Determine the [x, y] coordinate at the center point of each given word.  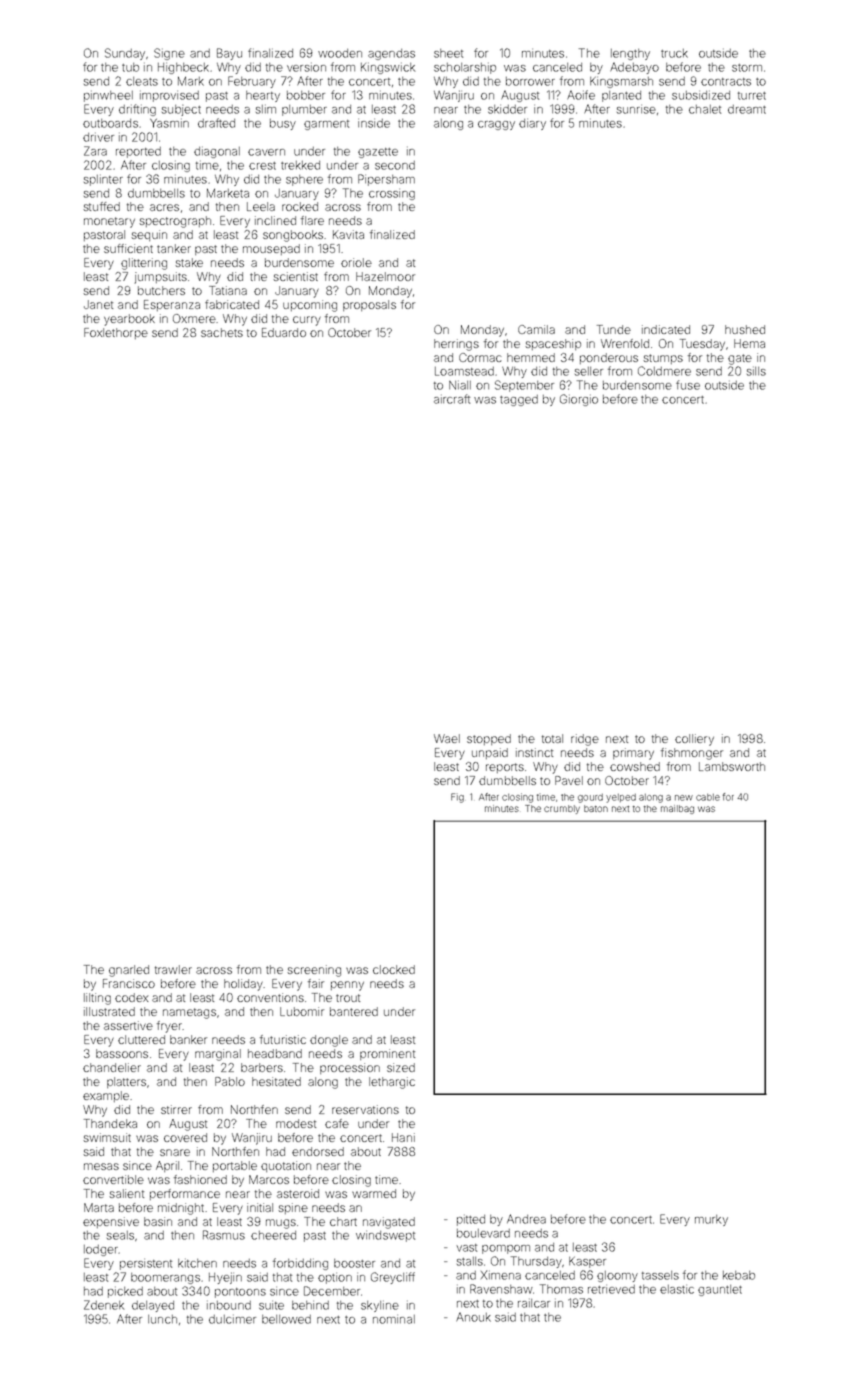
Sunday [125, 54]
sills [756, 371]
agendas [391, 54]
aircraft [452, 399]
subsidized [701, 95]
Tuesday [702, 345]
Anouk [473, 1317]
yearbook [129, 320]
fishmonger [692, 754]
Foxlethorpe [116, 333]
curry [307, 321]
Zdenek [104, 1305]
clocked [394, 969]
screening [314, 971]
